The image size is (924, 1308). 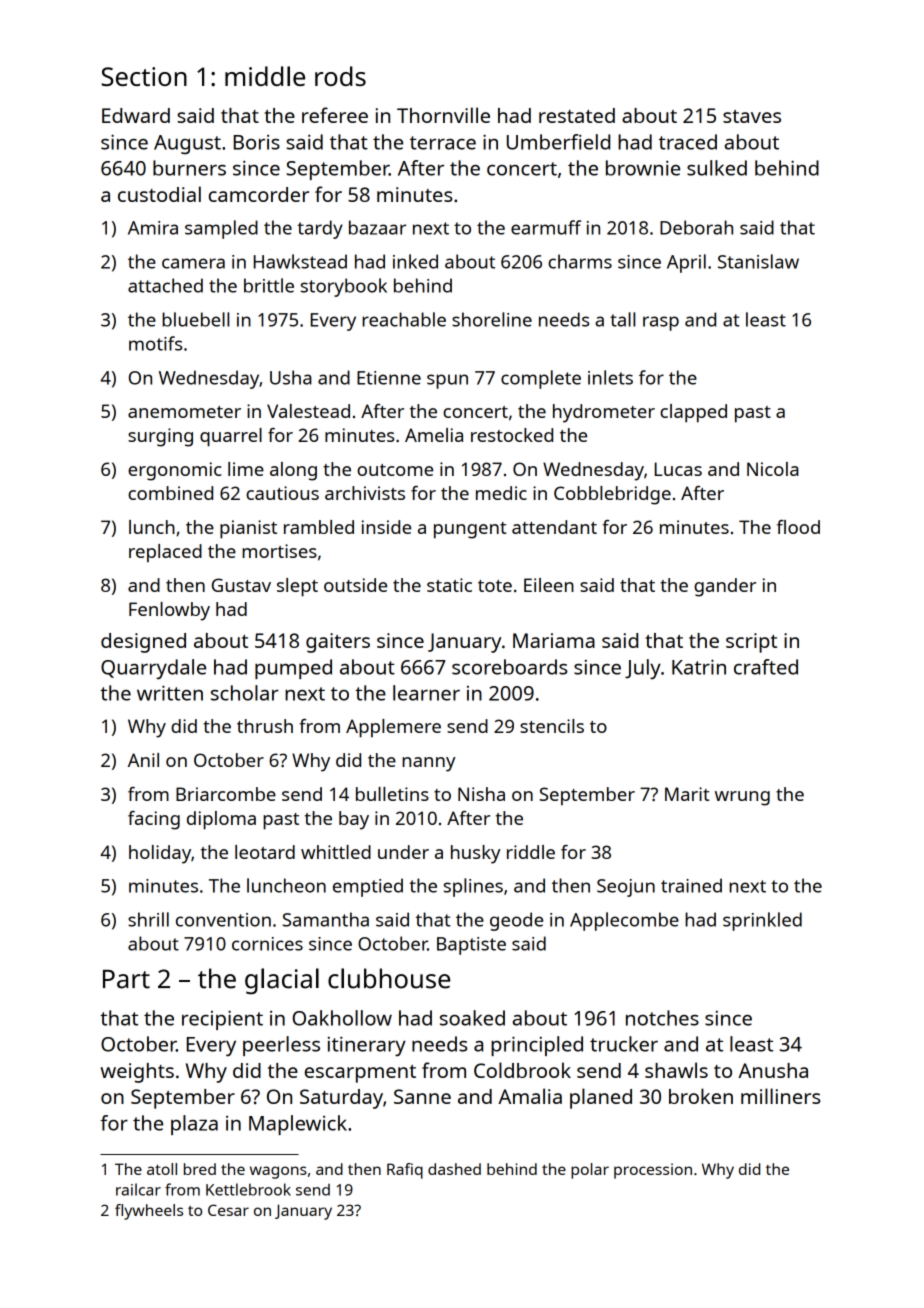 What do you see at coordinates (293, 669) in the document?
I see `pumped` at bounding box center [293, 669].
